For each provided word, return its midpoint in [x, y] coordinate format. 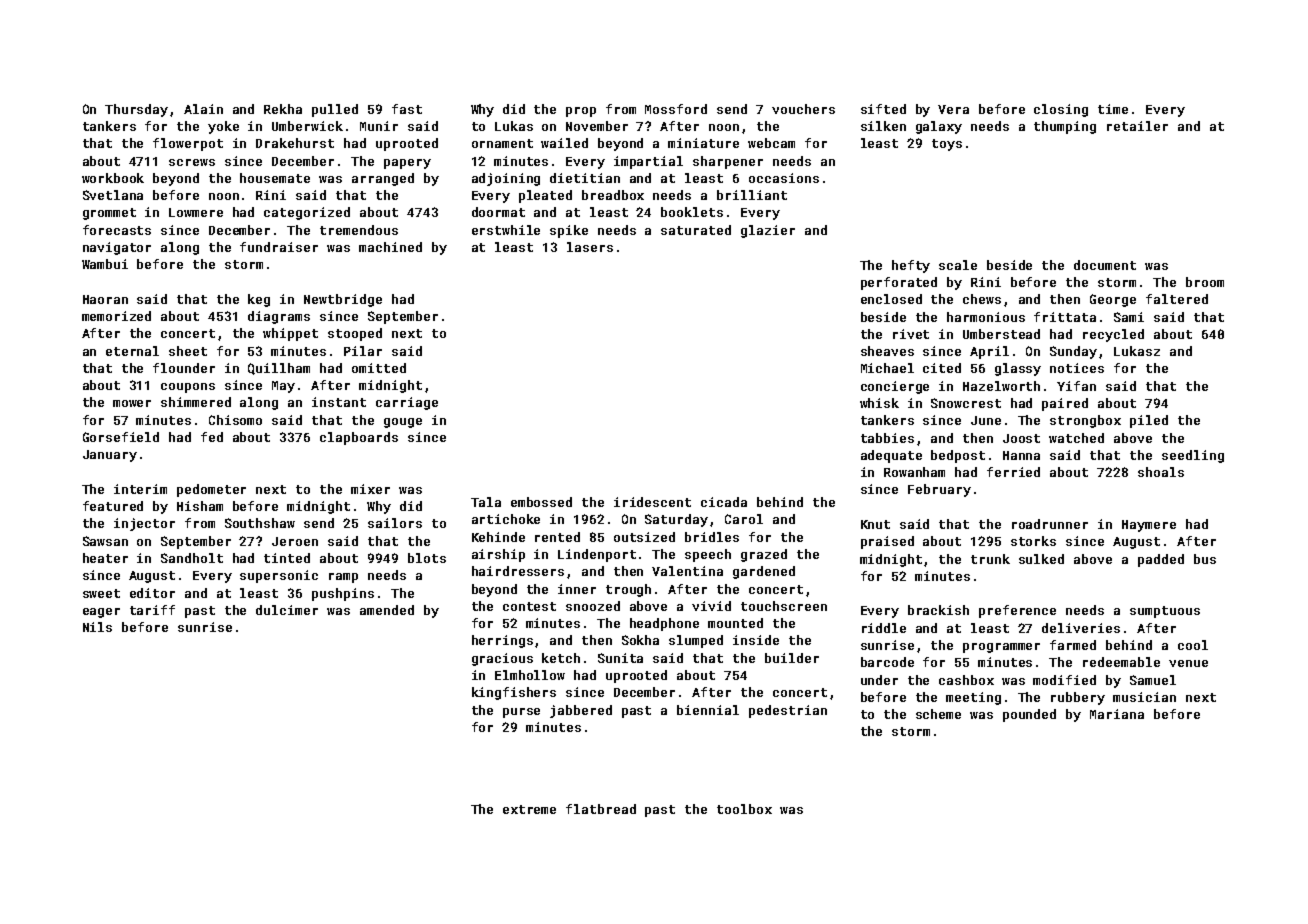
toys [947, 145]
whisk [879, 403]
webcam [771, 143]
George [1113, 300]
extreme [529, 809]
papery [407, 164]
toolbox [744, 809]
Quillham [279, 369]
